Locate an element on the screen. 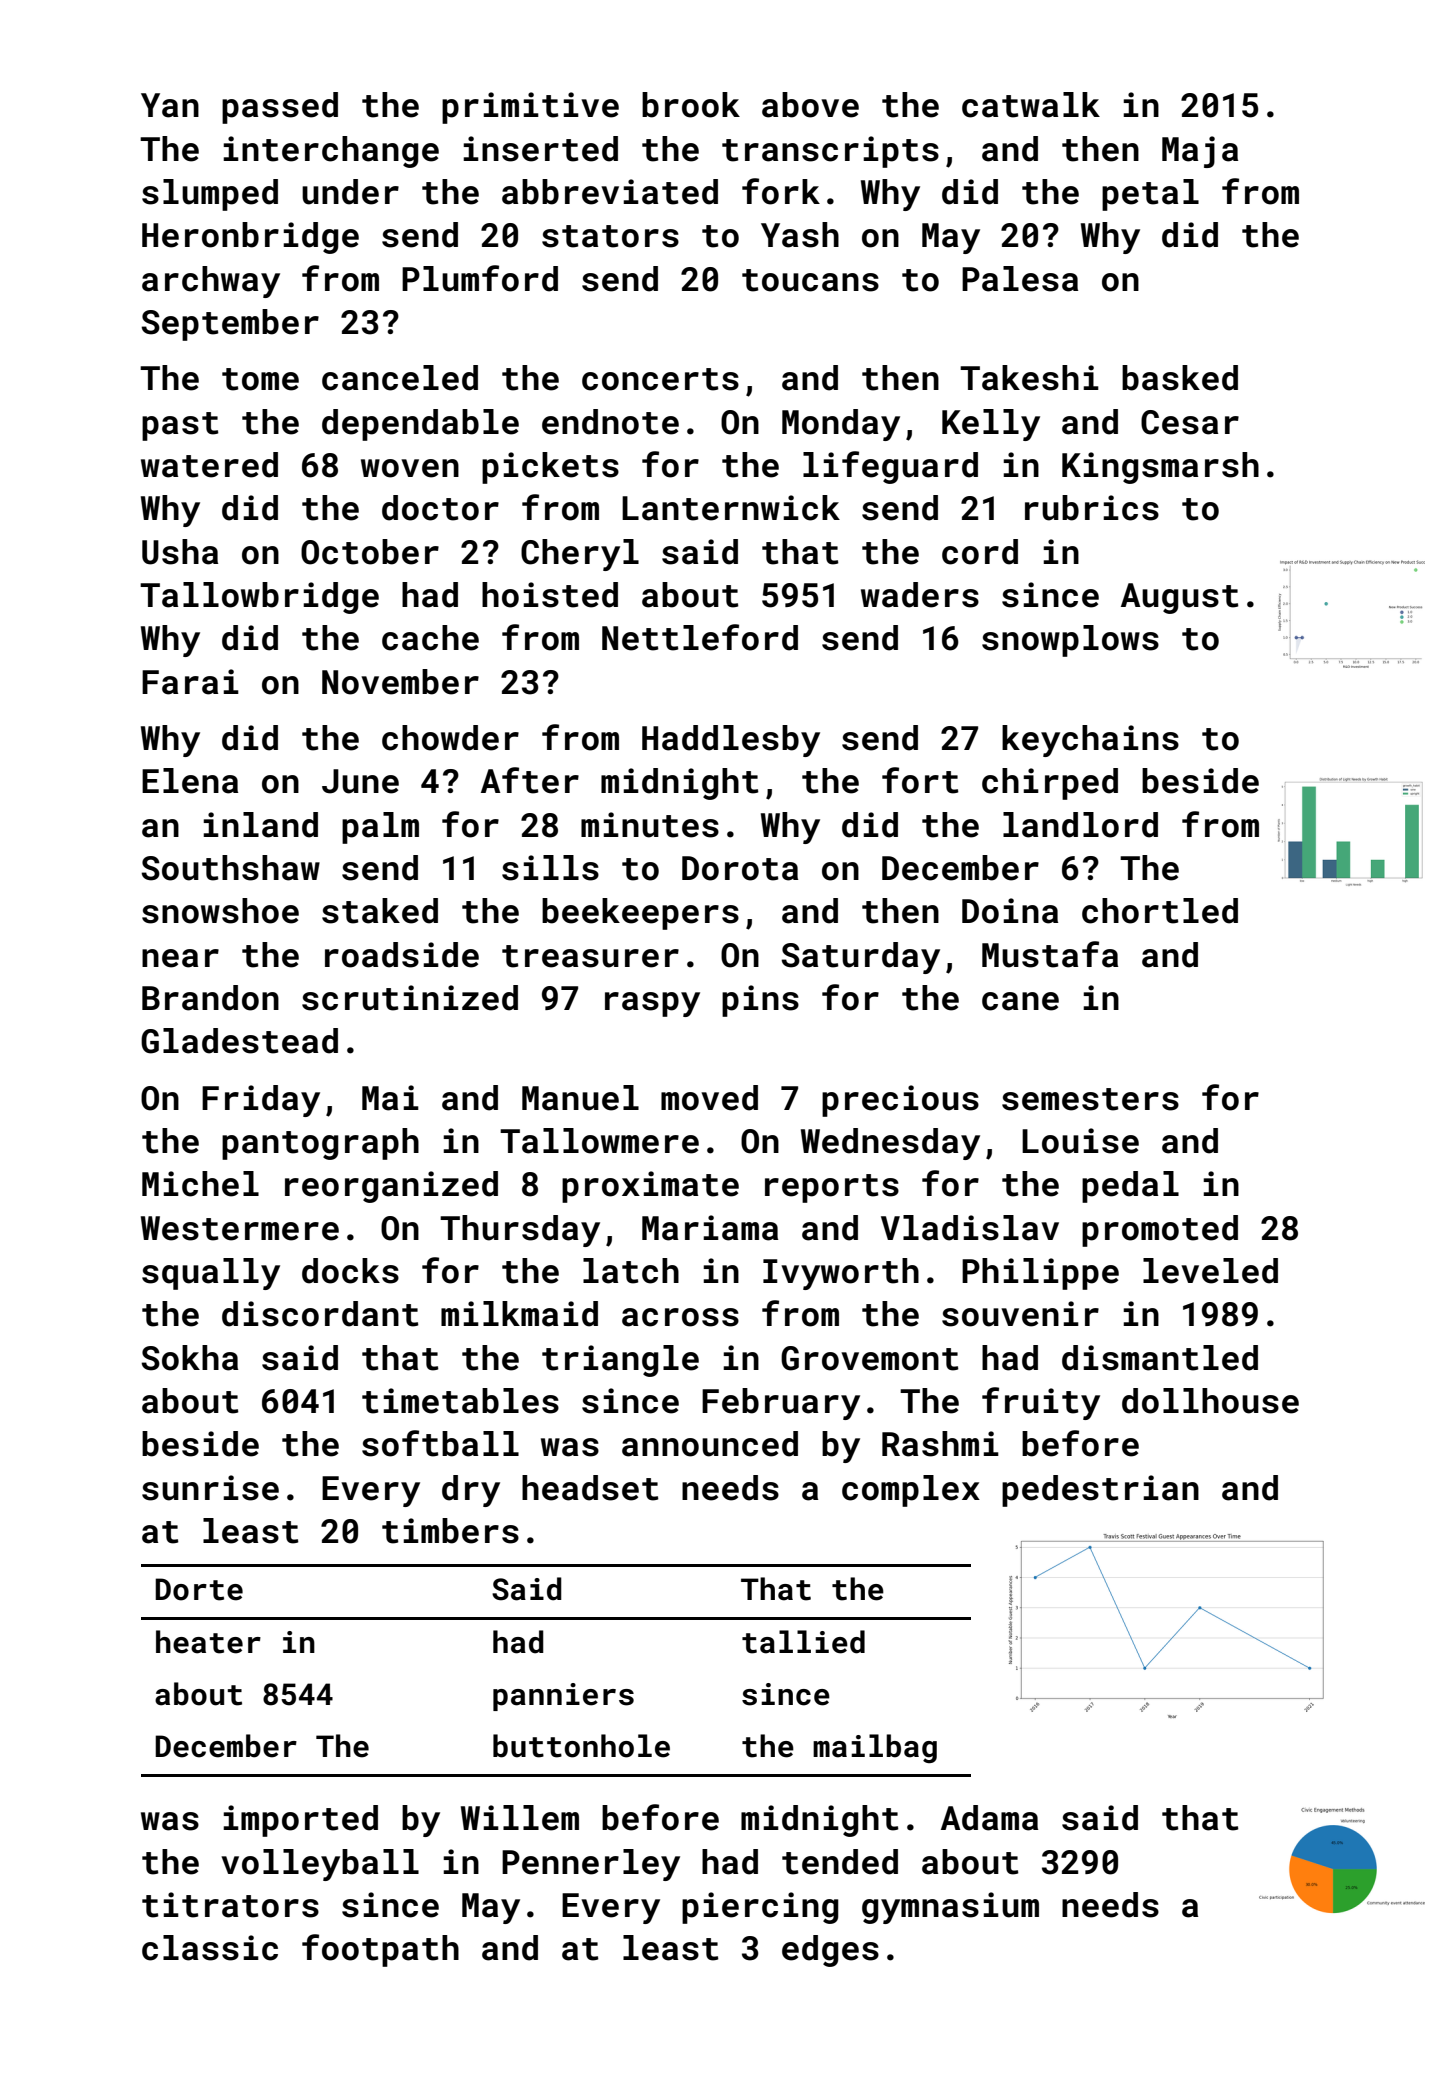 This screenshot has height=2100, width=1450. piercing is located at coordinates (760, 1908).
